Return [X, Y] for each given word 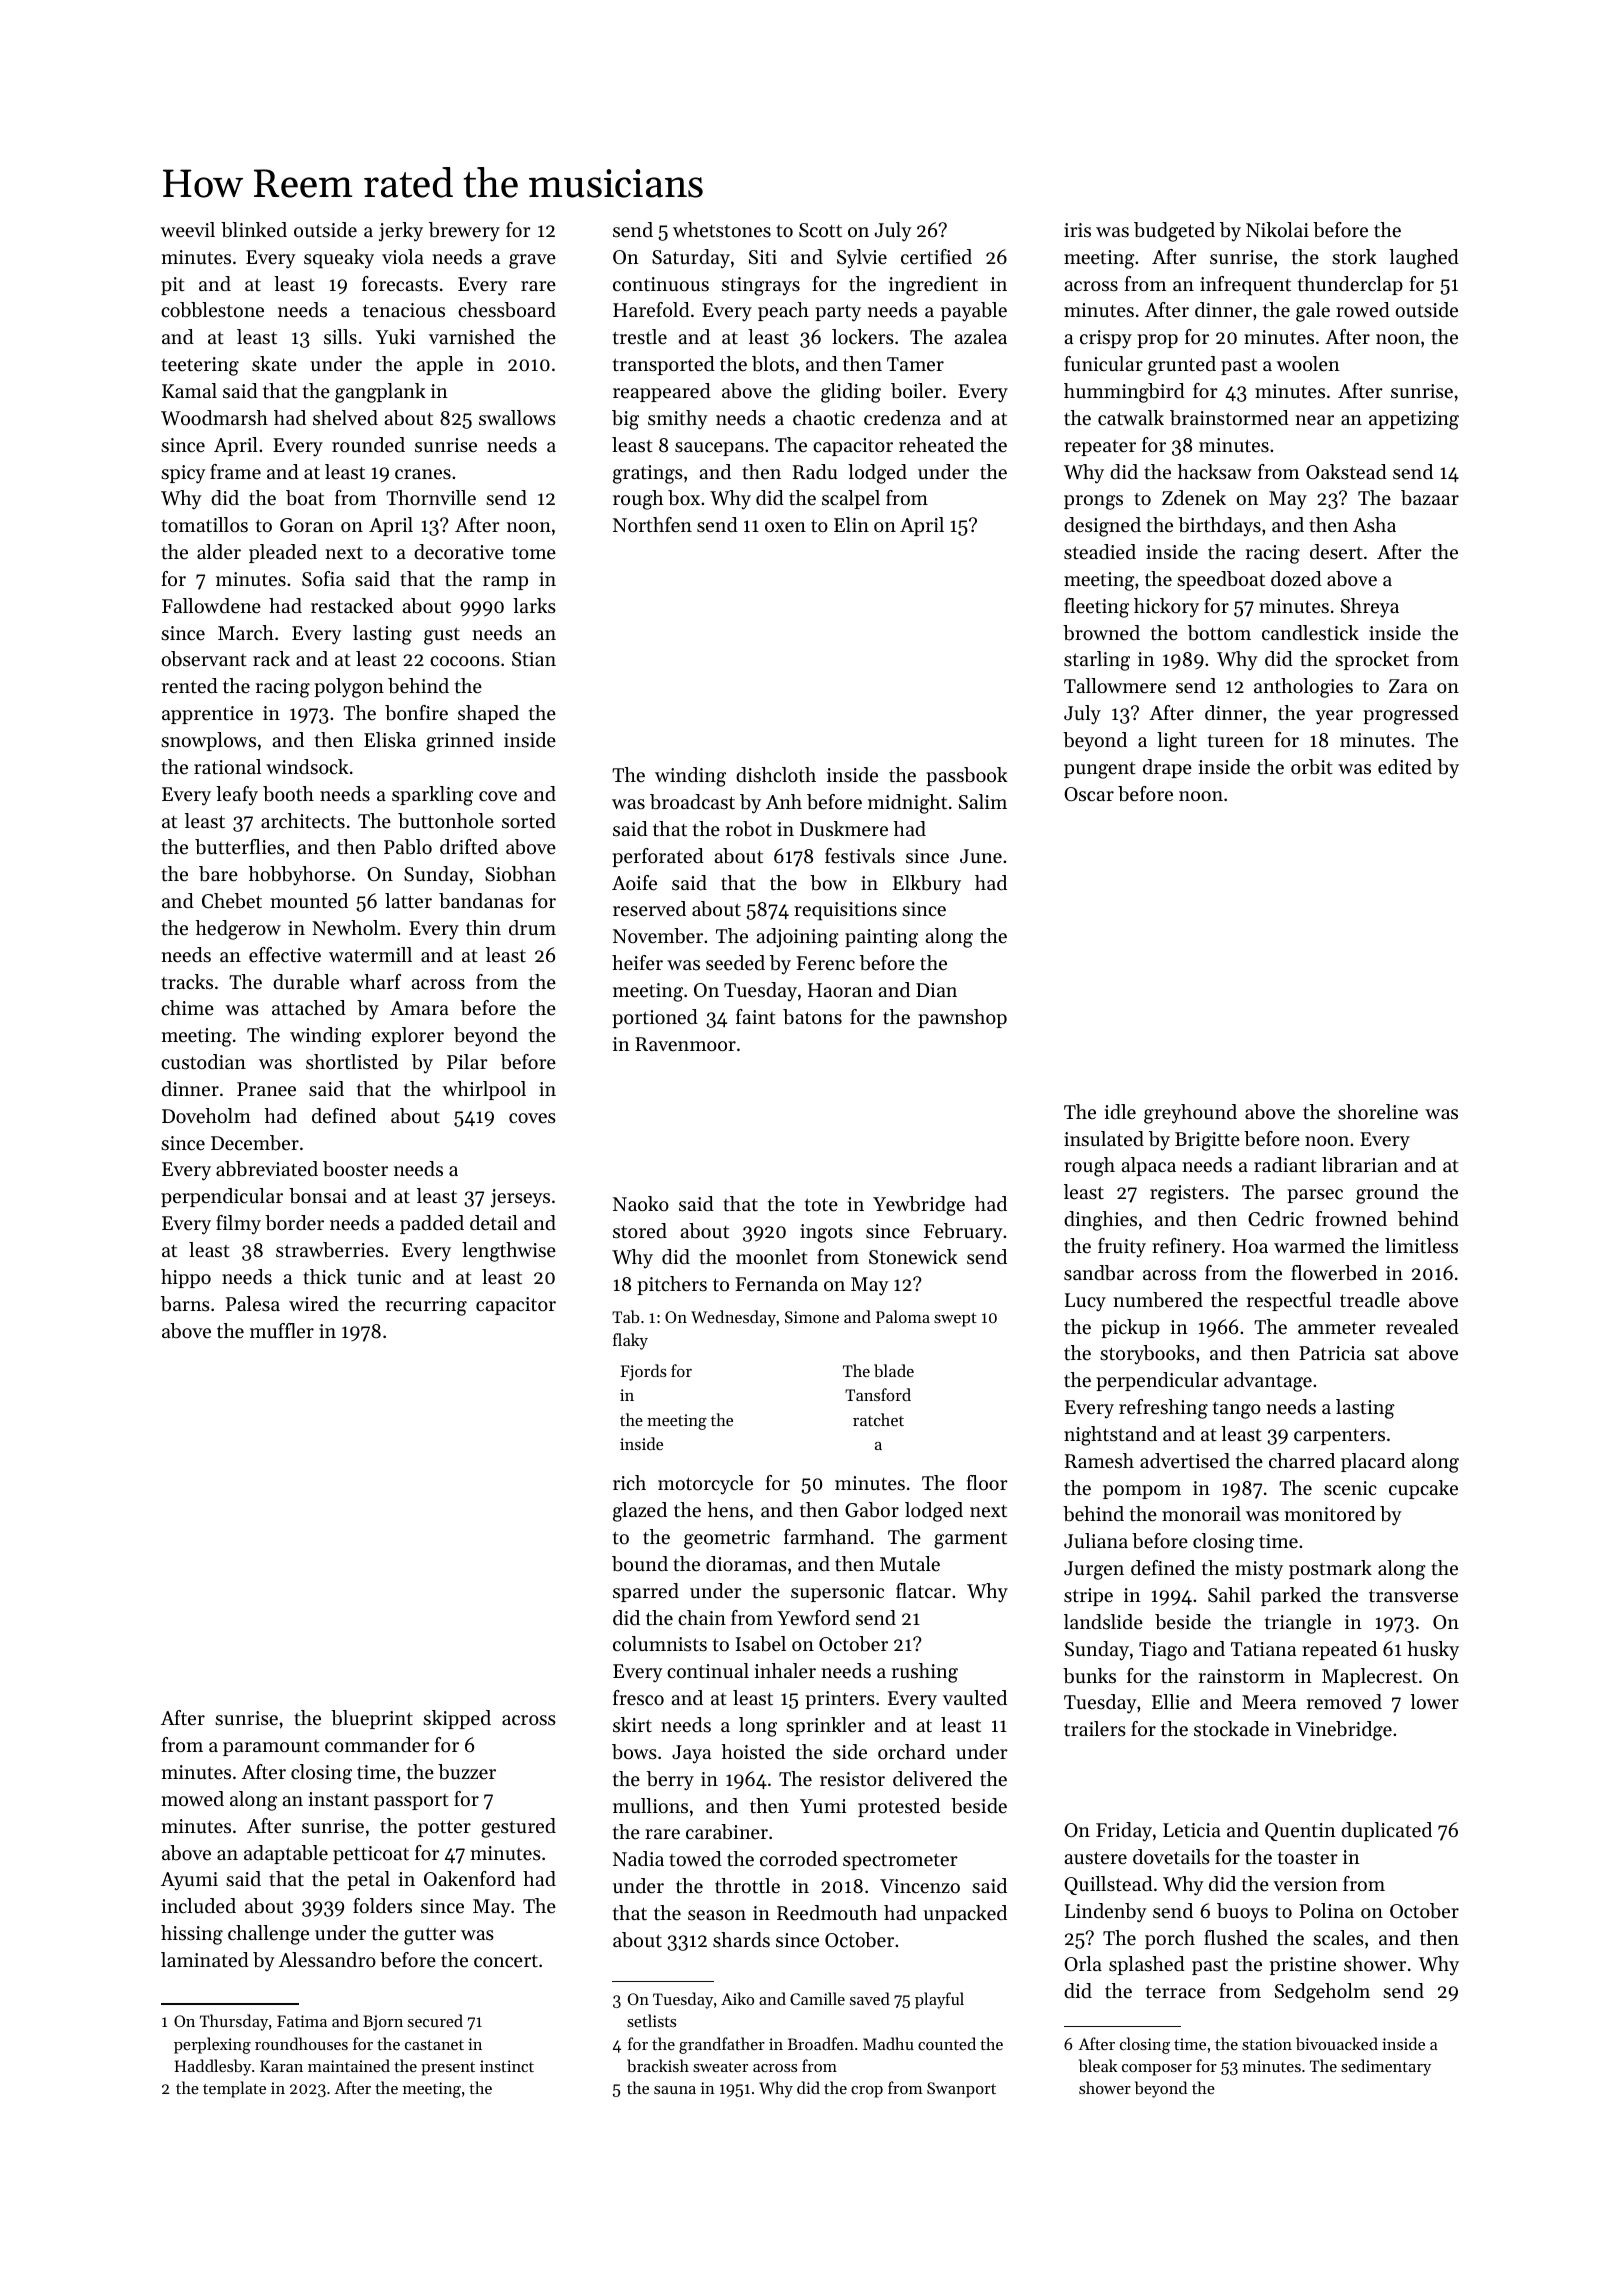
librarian [1360, 1165]
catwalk [1131, 418]
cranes [423, 474]
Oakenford [470, 1879]
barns [185, 1304]
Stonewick [913, 1257]
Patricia [1332, 1353]
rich [629, 1482]
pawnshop [962, 1018]
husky [1433, 1651]
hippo [186, 1278]
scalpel [851, 499]
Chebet [232, 901]
